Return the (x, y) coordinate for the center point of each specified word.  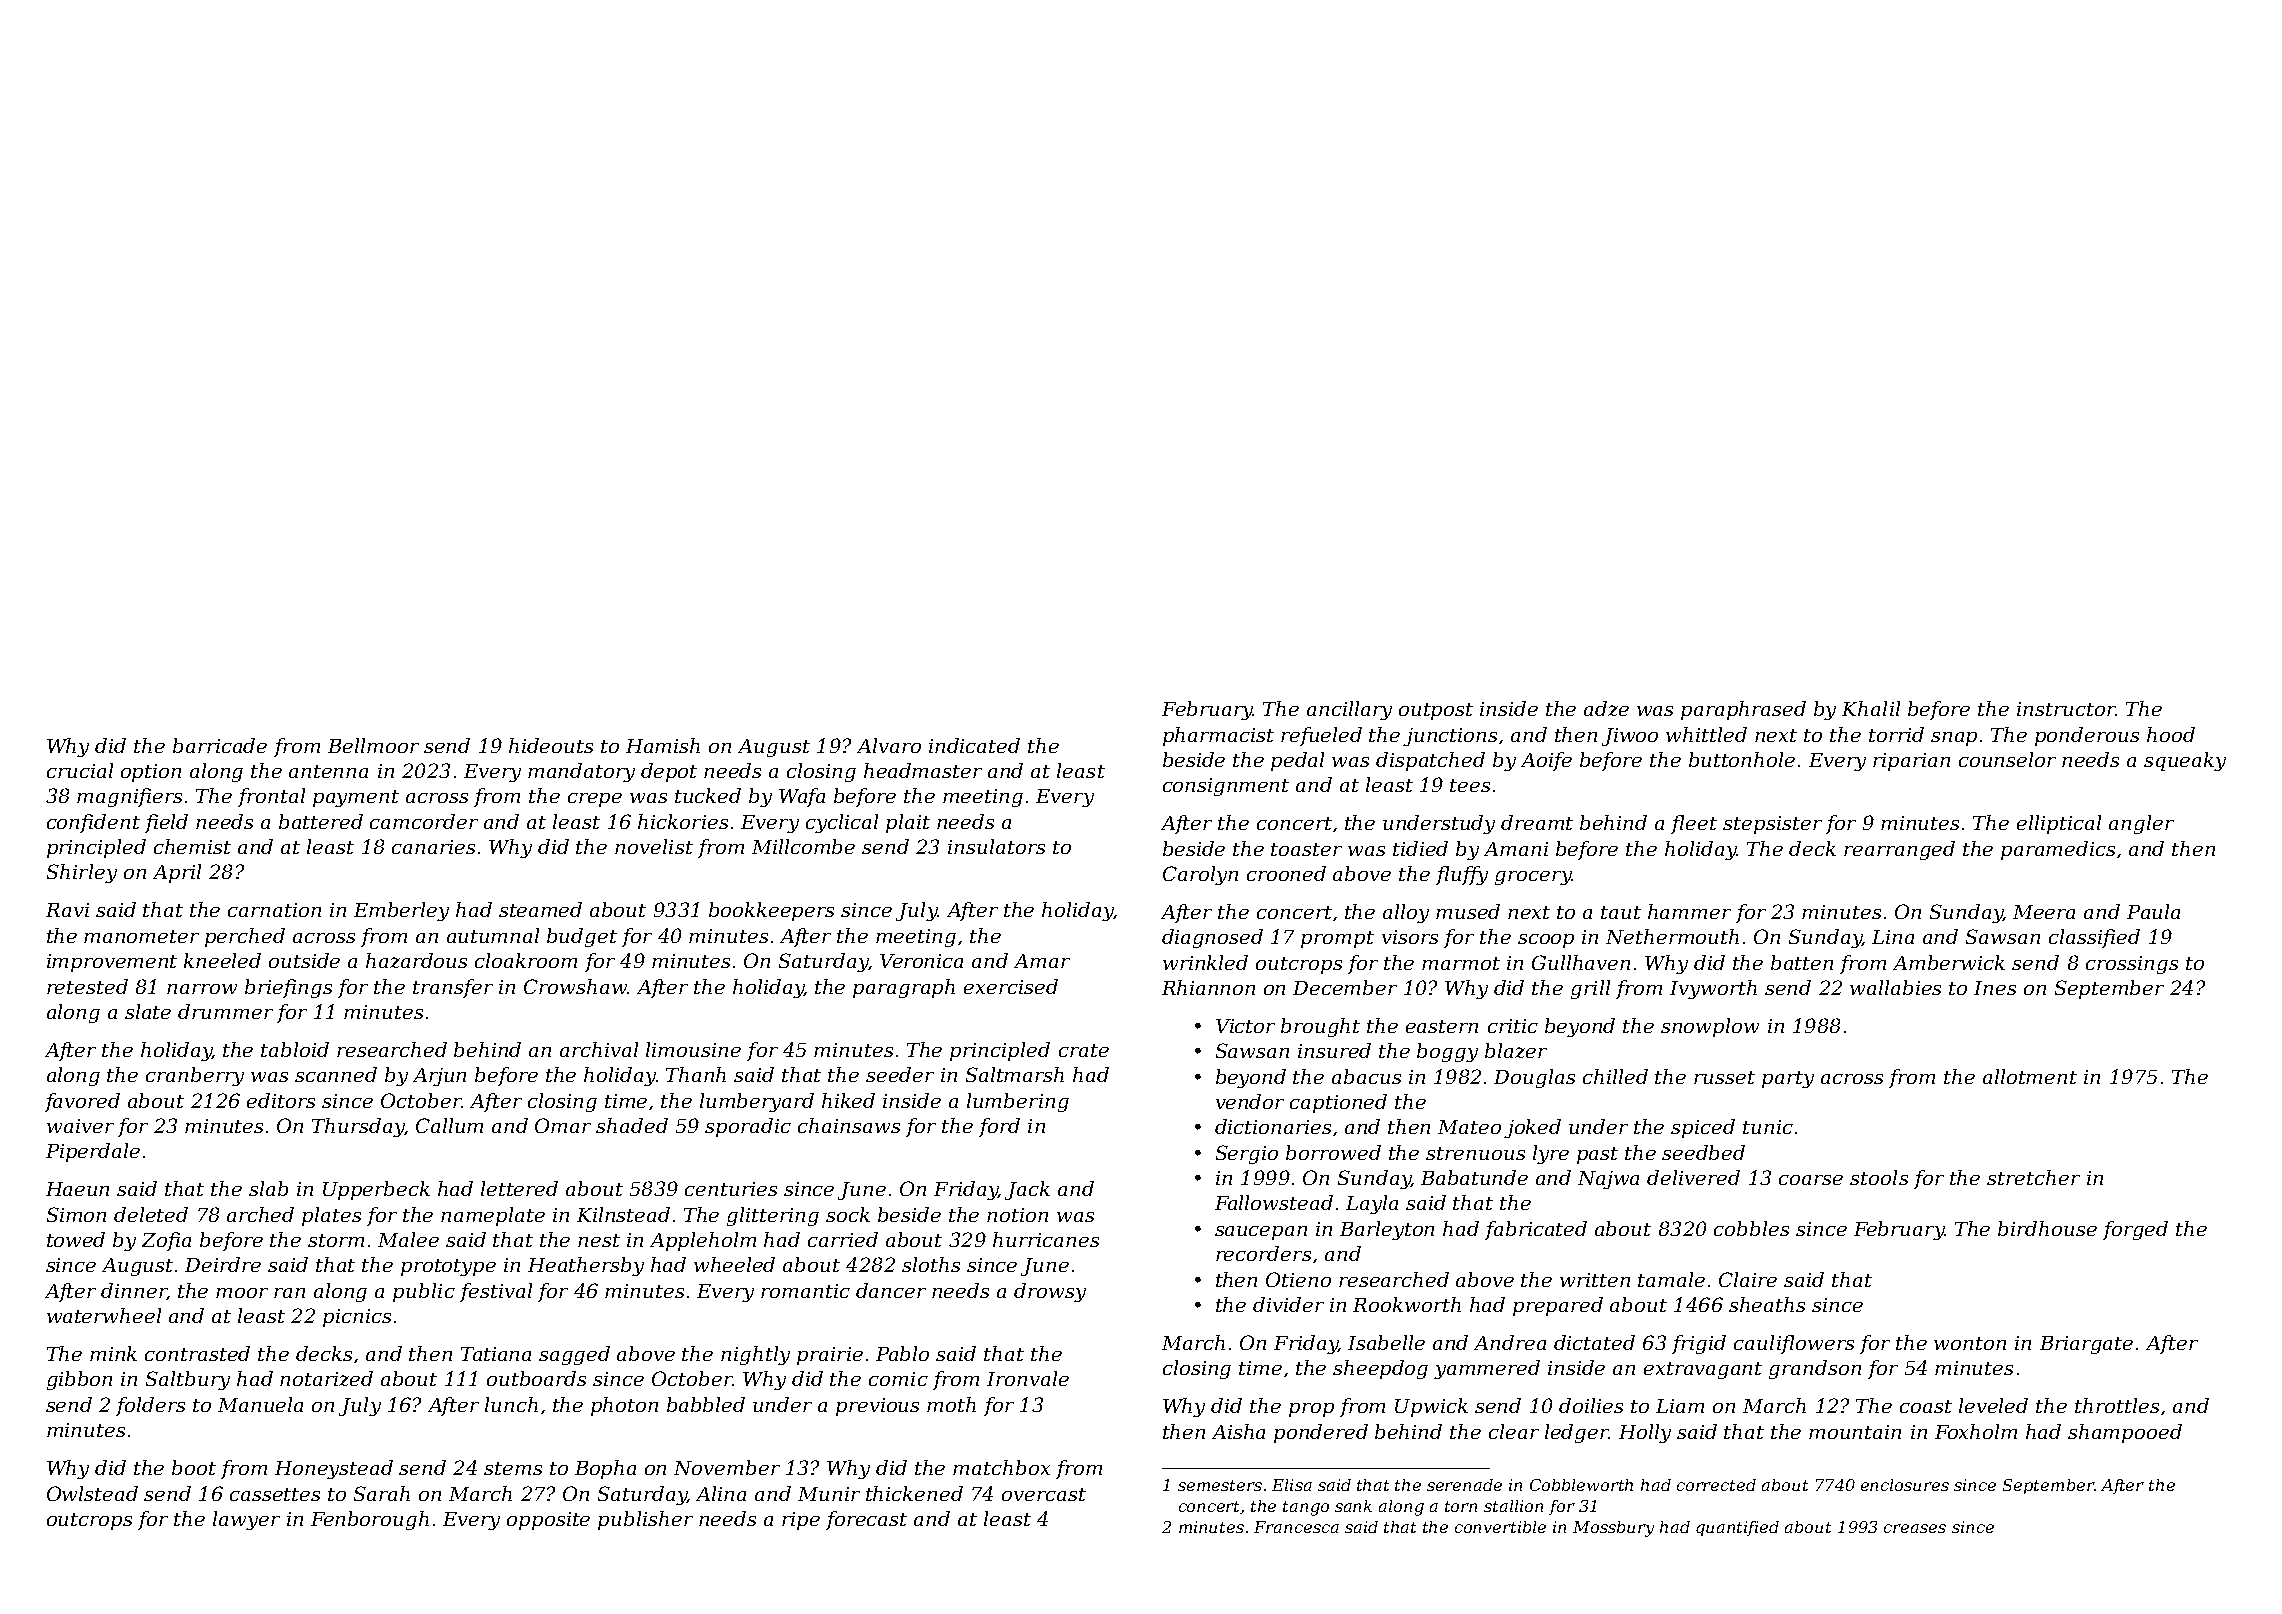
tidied (1420, 848)
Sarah (382, 1493)
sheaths (1767, 1304)
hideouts (551, 745)
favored (82, 1102)
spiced (1703, 1128)
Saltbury (188, 1380)
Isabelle (1386, 1342)
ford (999, 1127)
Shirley (82, 873)
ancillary (1349, 710)
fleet (1694, 824)
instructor (2066, 709)
